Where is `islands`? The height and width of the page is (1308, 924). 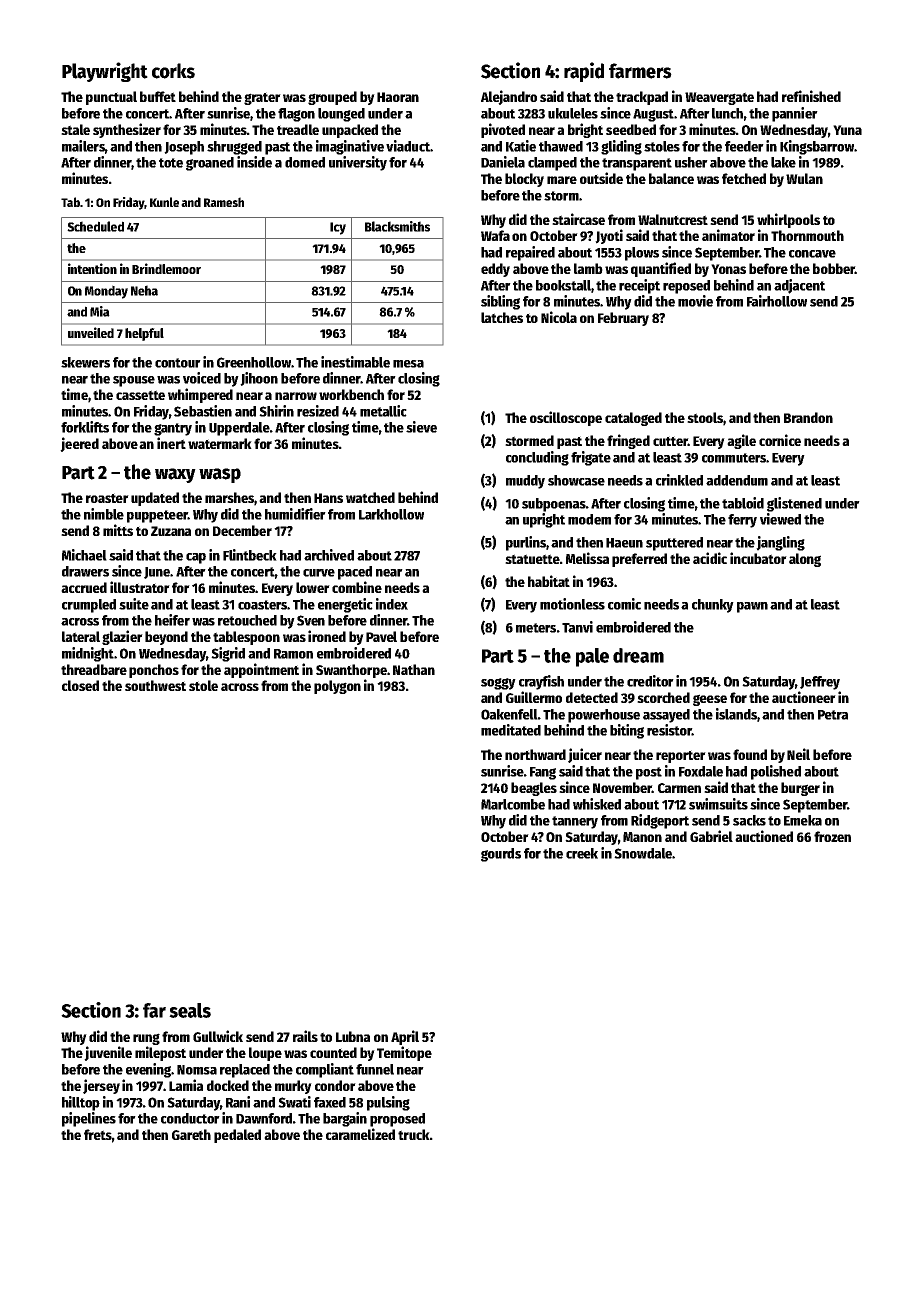
islands is located at coordinates (736, 714).
